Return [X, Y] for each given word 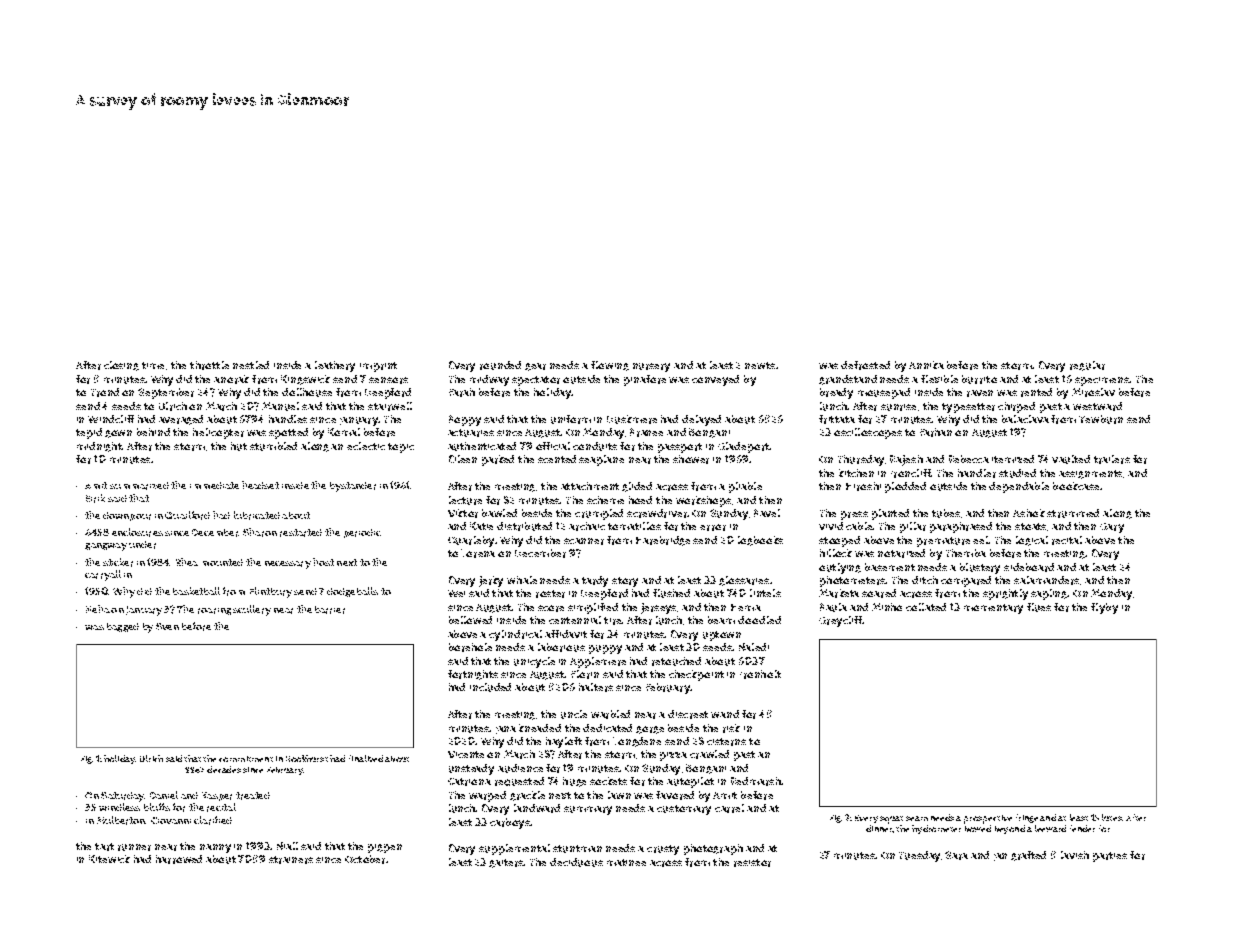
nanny [215, 848]
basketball [196, 591]
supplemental [514, 849]
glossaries [744, 581]
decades [224, 769]
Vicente [466, 754]
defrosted [865, 365]
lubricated [257, 515]
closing [121, 366]
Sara [956, 855]
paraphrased [961, 527]
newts [760, 365]
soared [879, 593]
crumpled [599, 514]
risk [731, 728]
